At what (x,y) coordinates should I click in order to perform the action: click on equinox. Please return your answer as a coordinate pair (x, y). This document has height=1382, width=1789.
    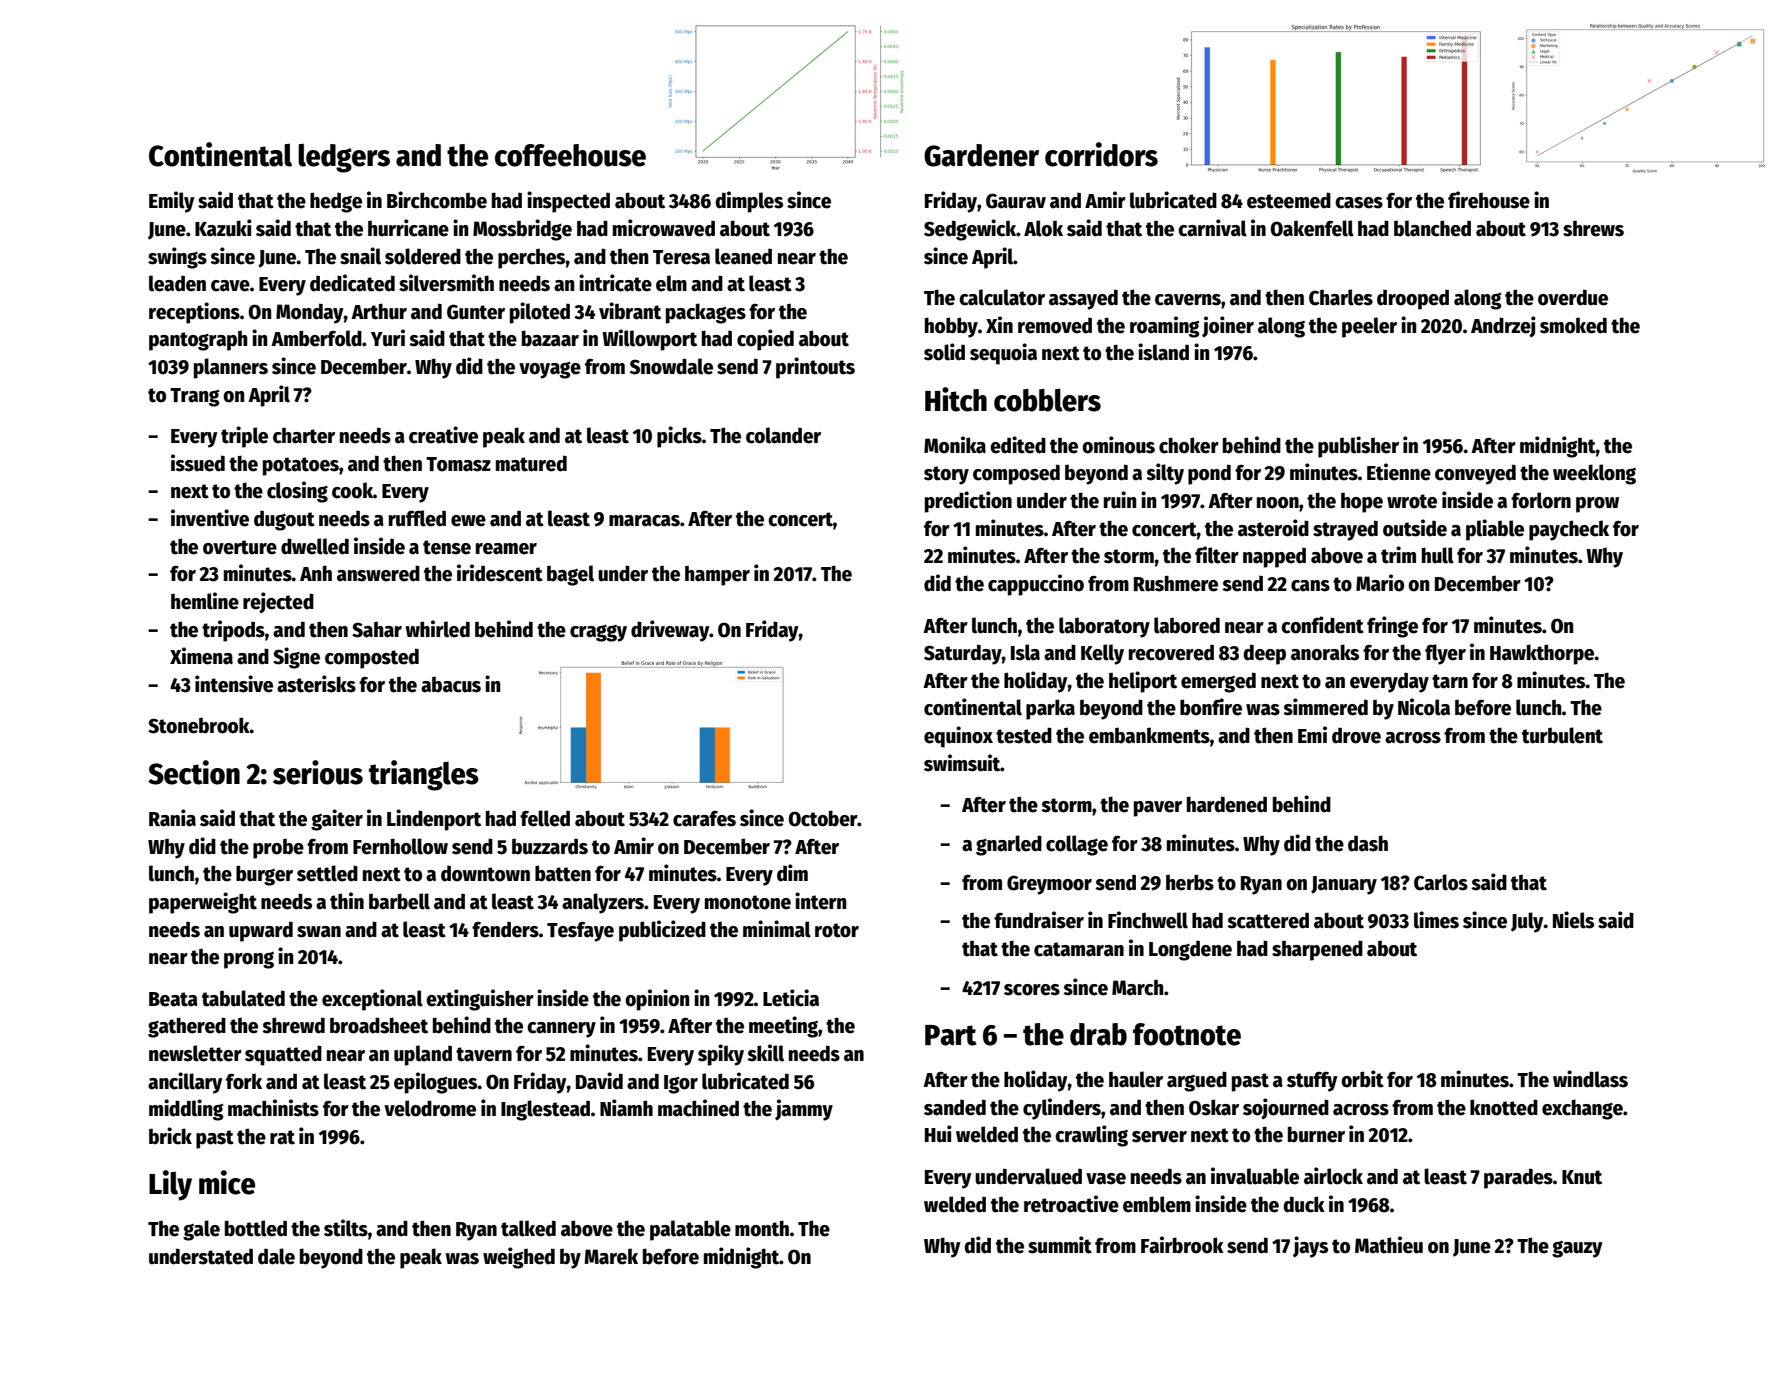
    Looking at the image, I should click on (958, 737).
